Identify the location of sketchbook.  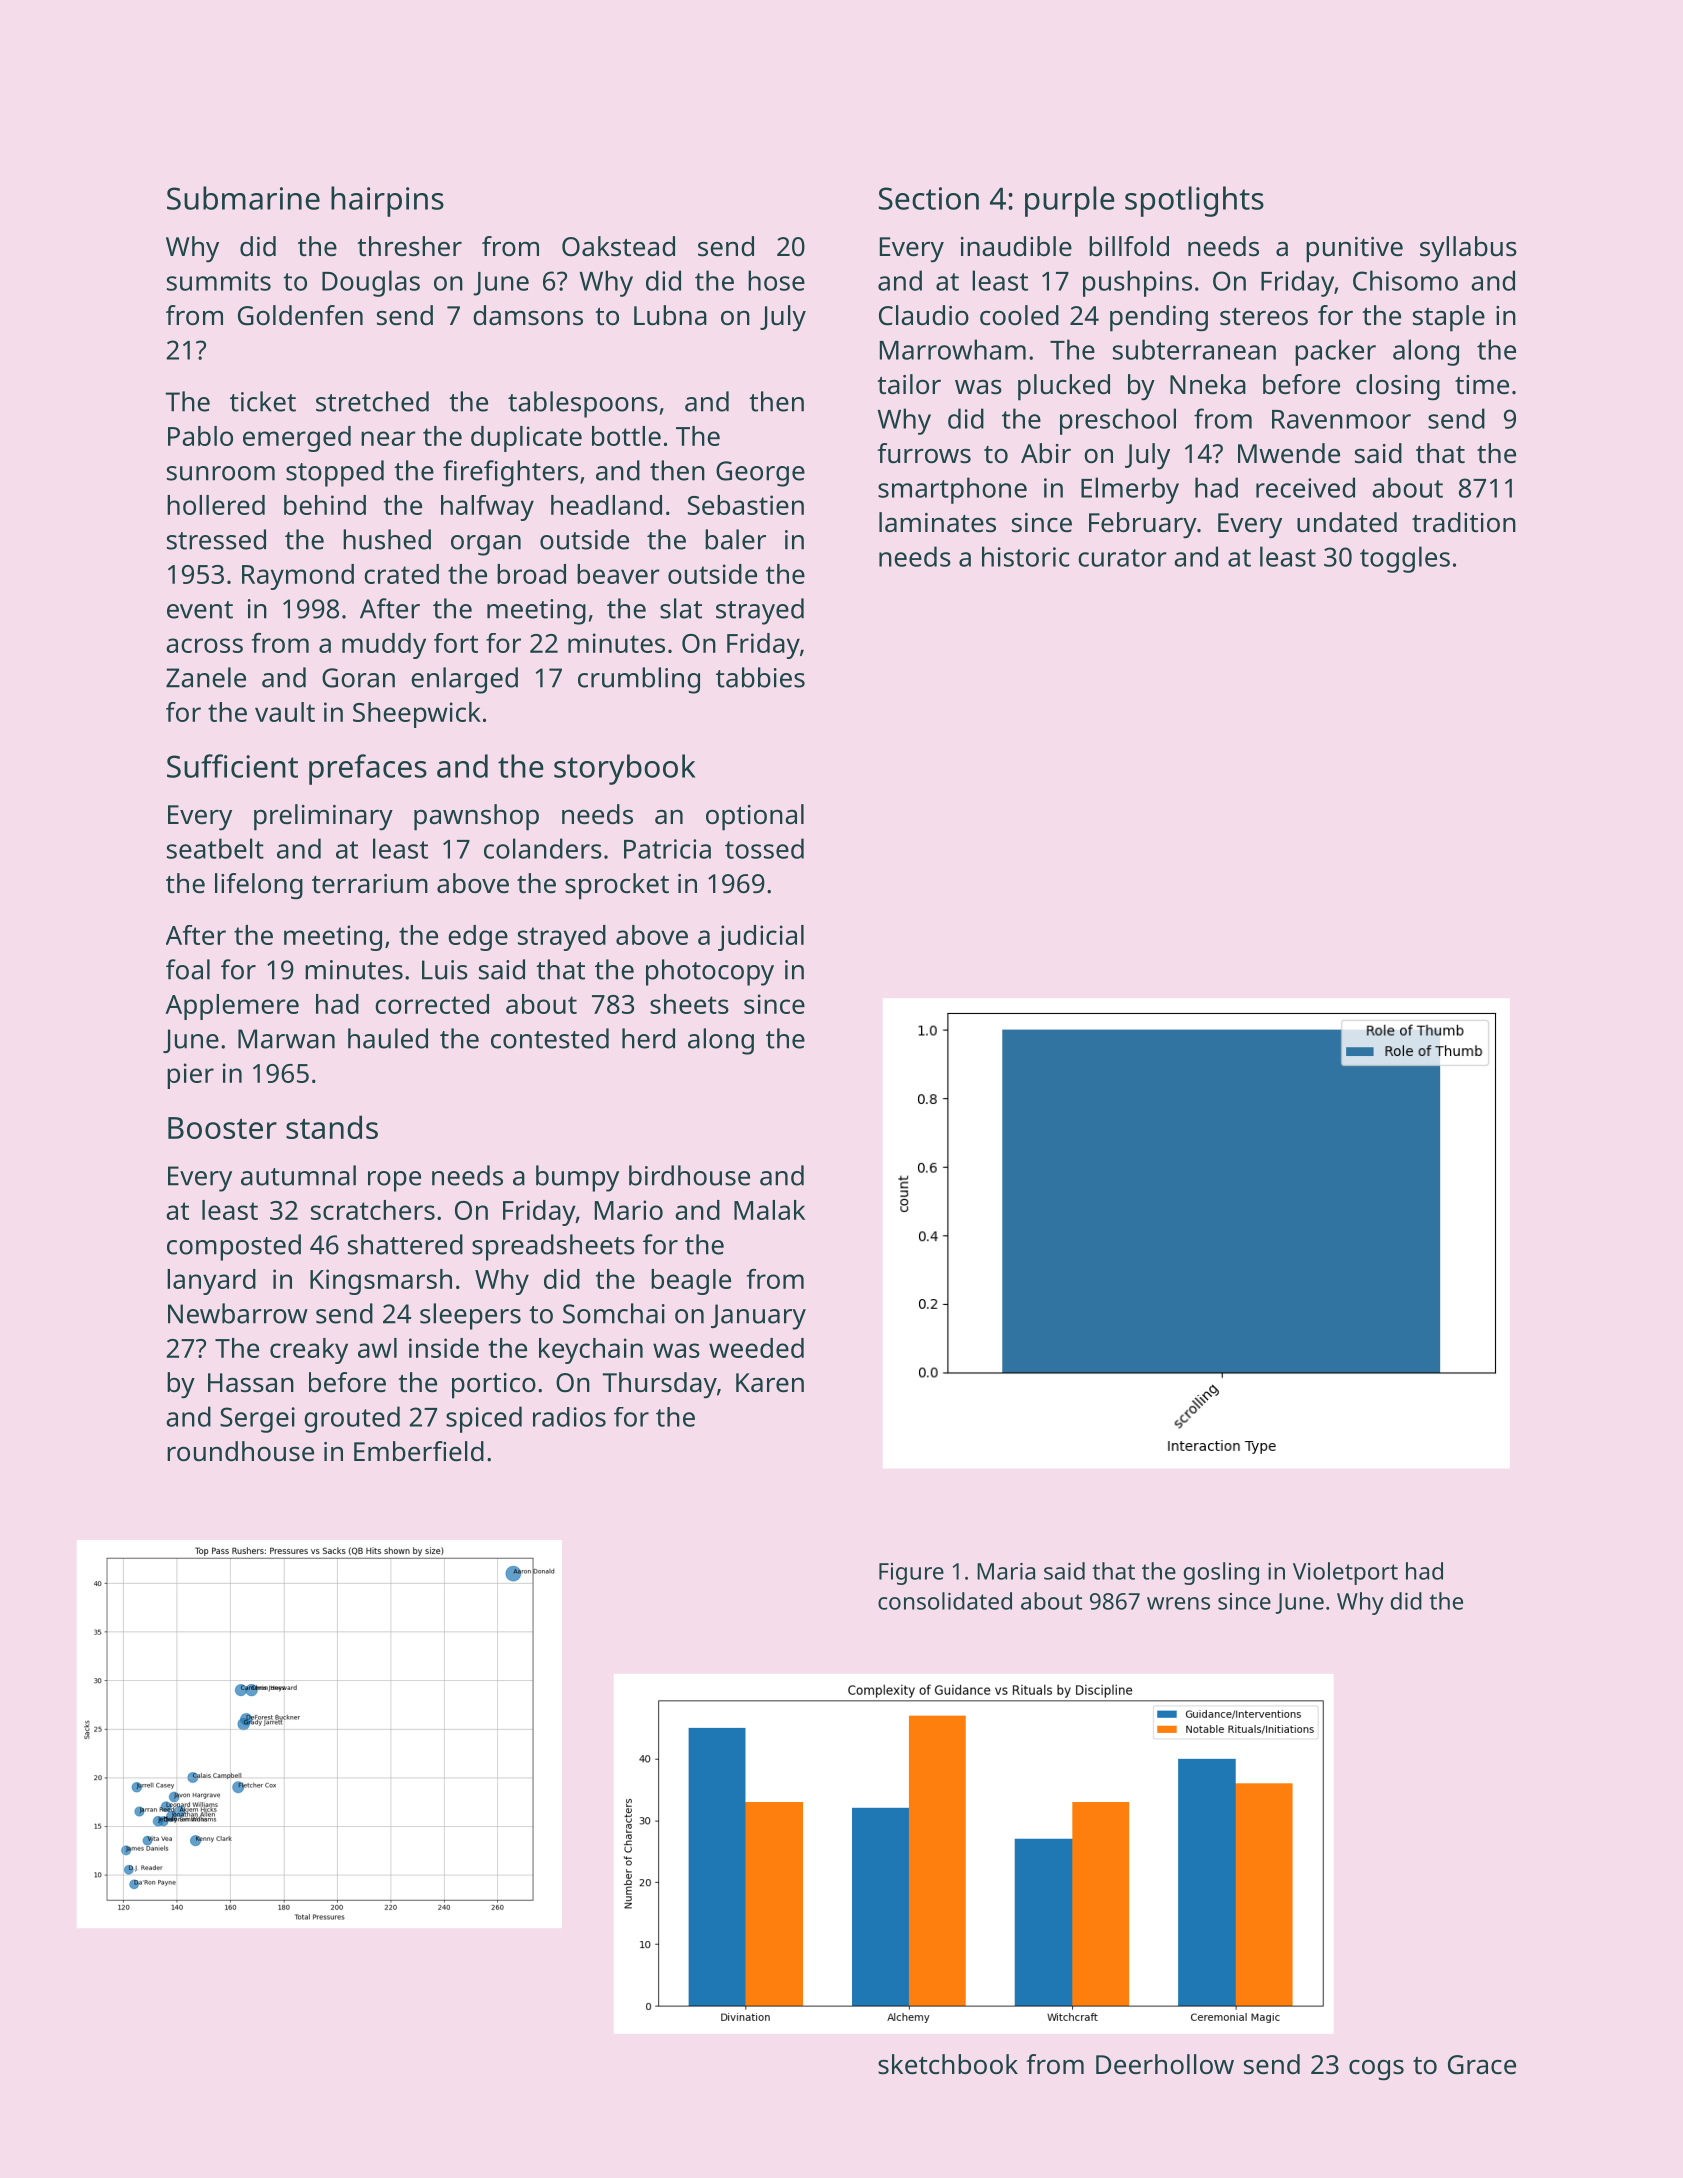
(948, 2064).
